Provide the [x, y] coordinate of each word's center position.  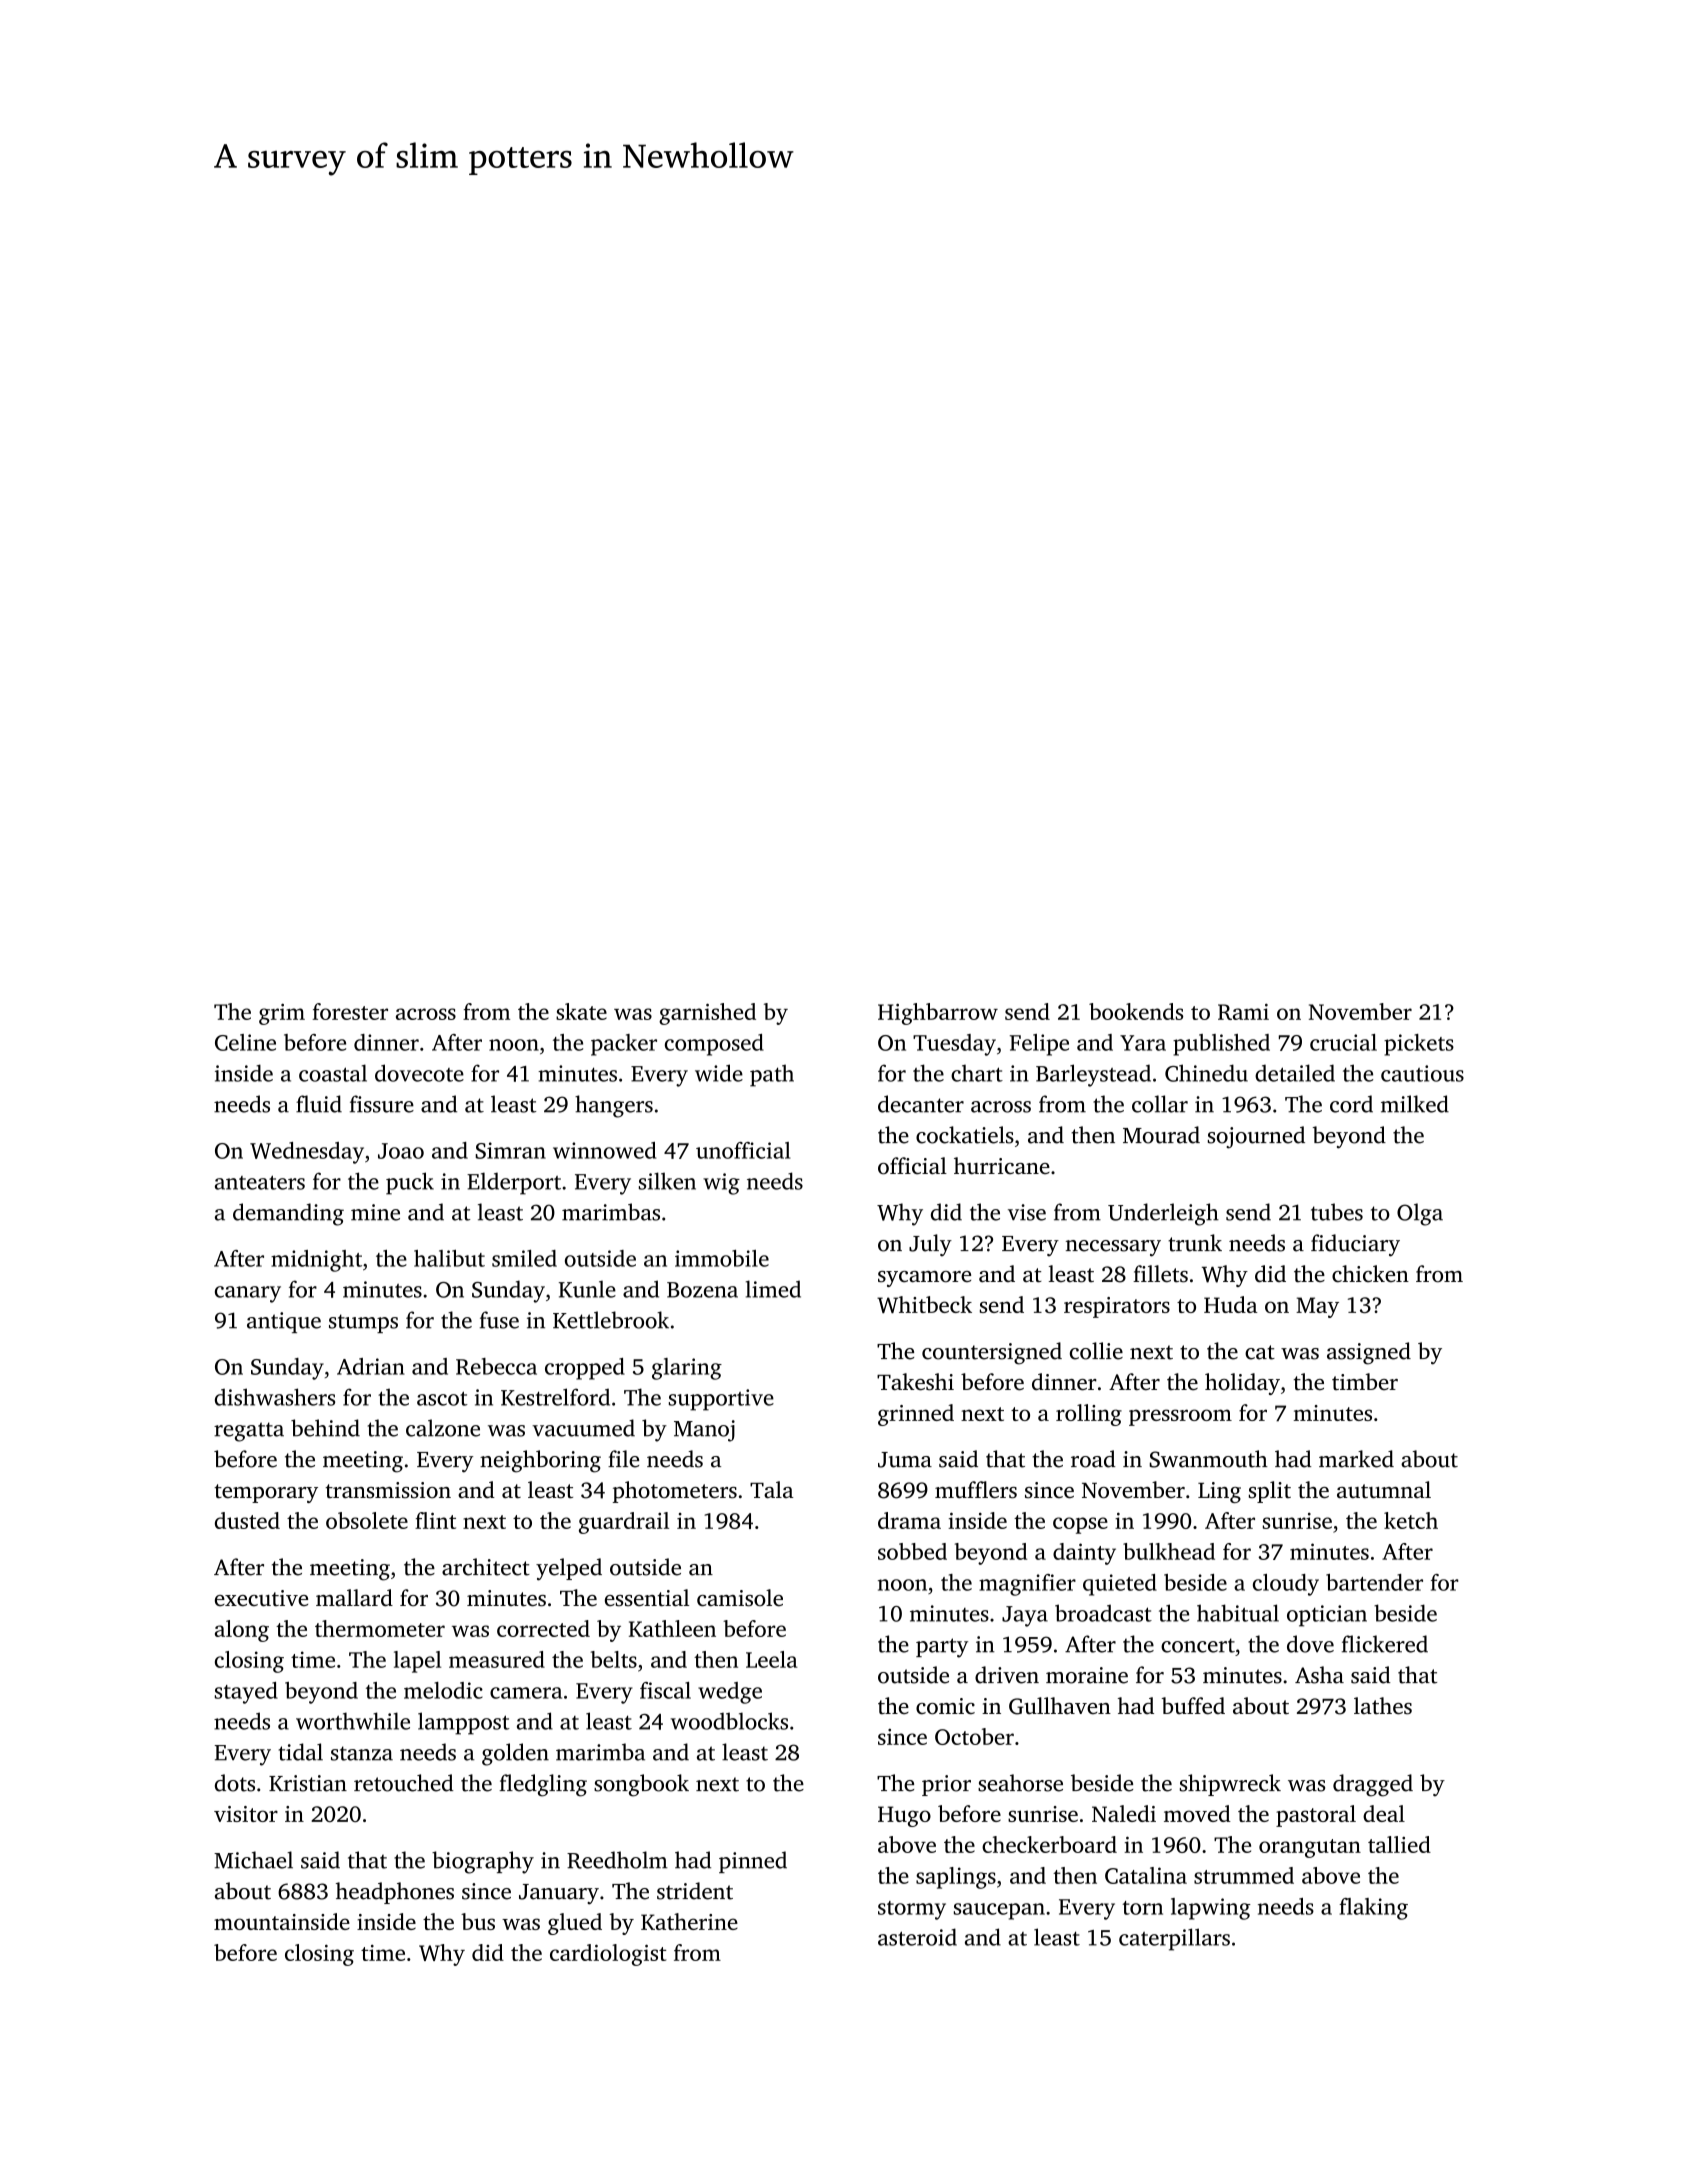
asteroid [917, 1937]
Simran [511, 1150]
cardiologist [608, 1955]
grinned [916, 1415]
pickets [1419, 1045]
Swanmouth [1209, 1459]
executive [261, 1598]
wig [721, 1184]
